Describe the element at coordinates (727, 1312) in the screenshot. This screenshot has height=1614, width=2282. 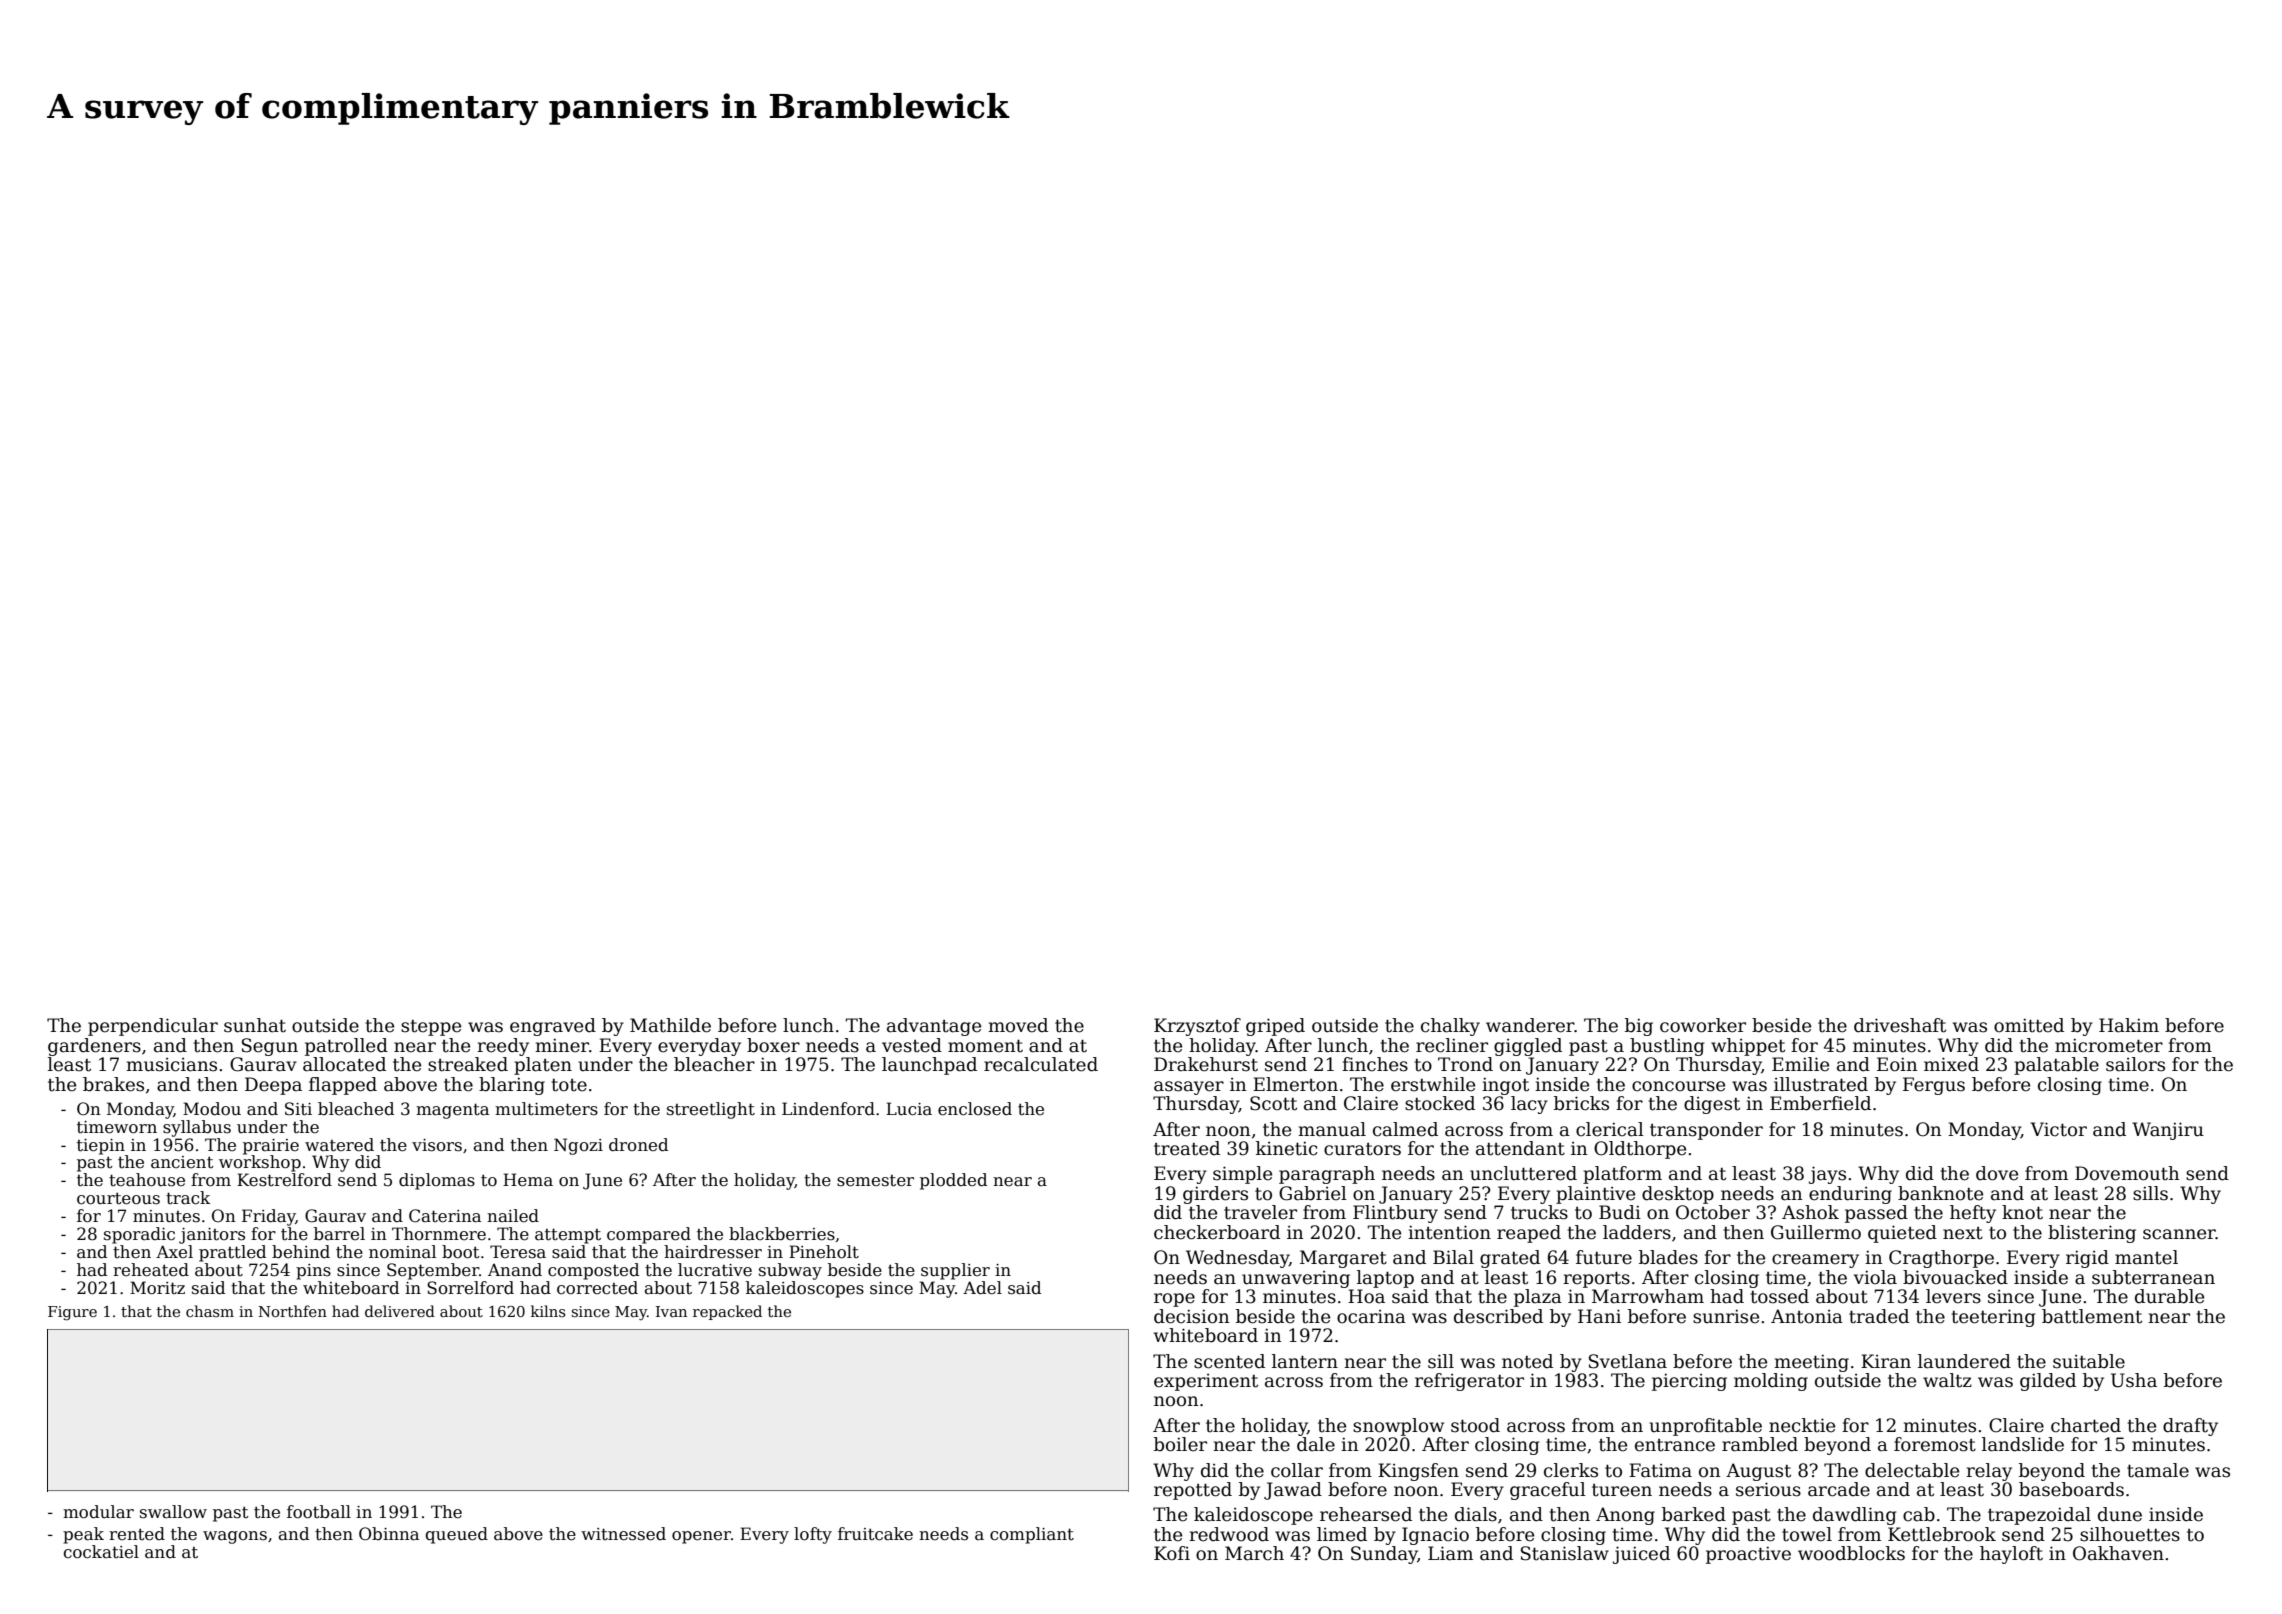
I see `repacked` at that location.
